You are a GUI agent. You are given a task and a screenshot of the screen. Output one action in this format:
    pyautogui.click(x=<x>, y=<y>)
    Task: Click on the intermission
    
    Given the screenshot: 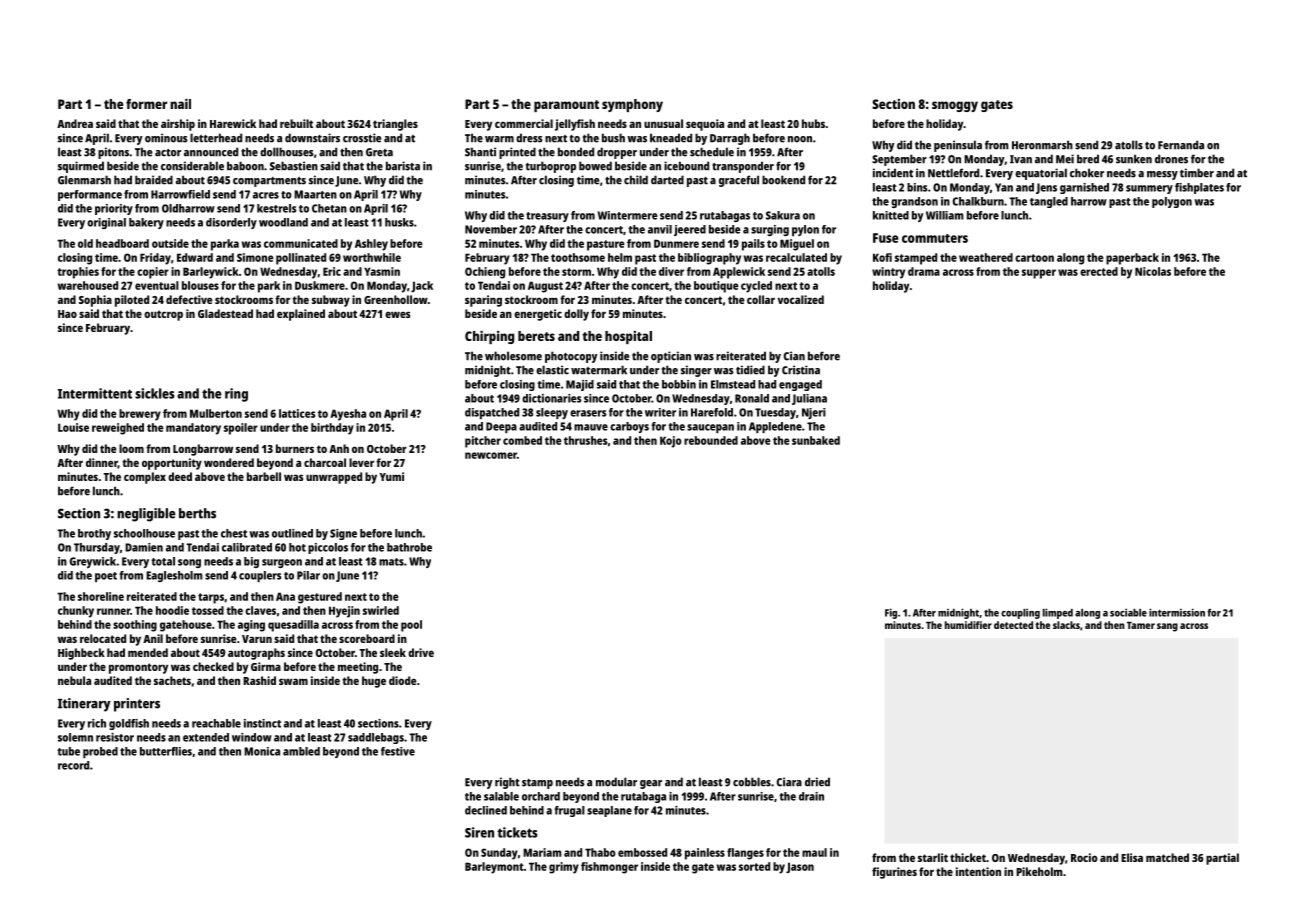 What is the action you would take?
    pyautogui.click(x=1177, y=612)
